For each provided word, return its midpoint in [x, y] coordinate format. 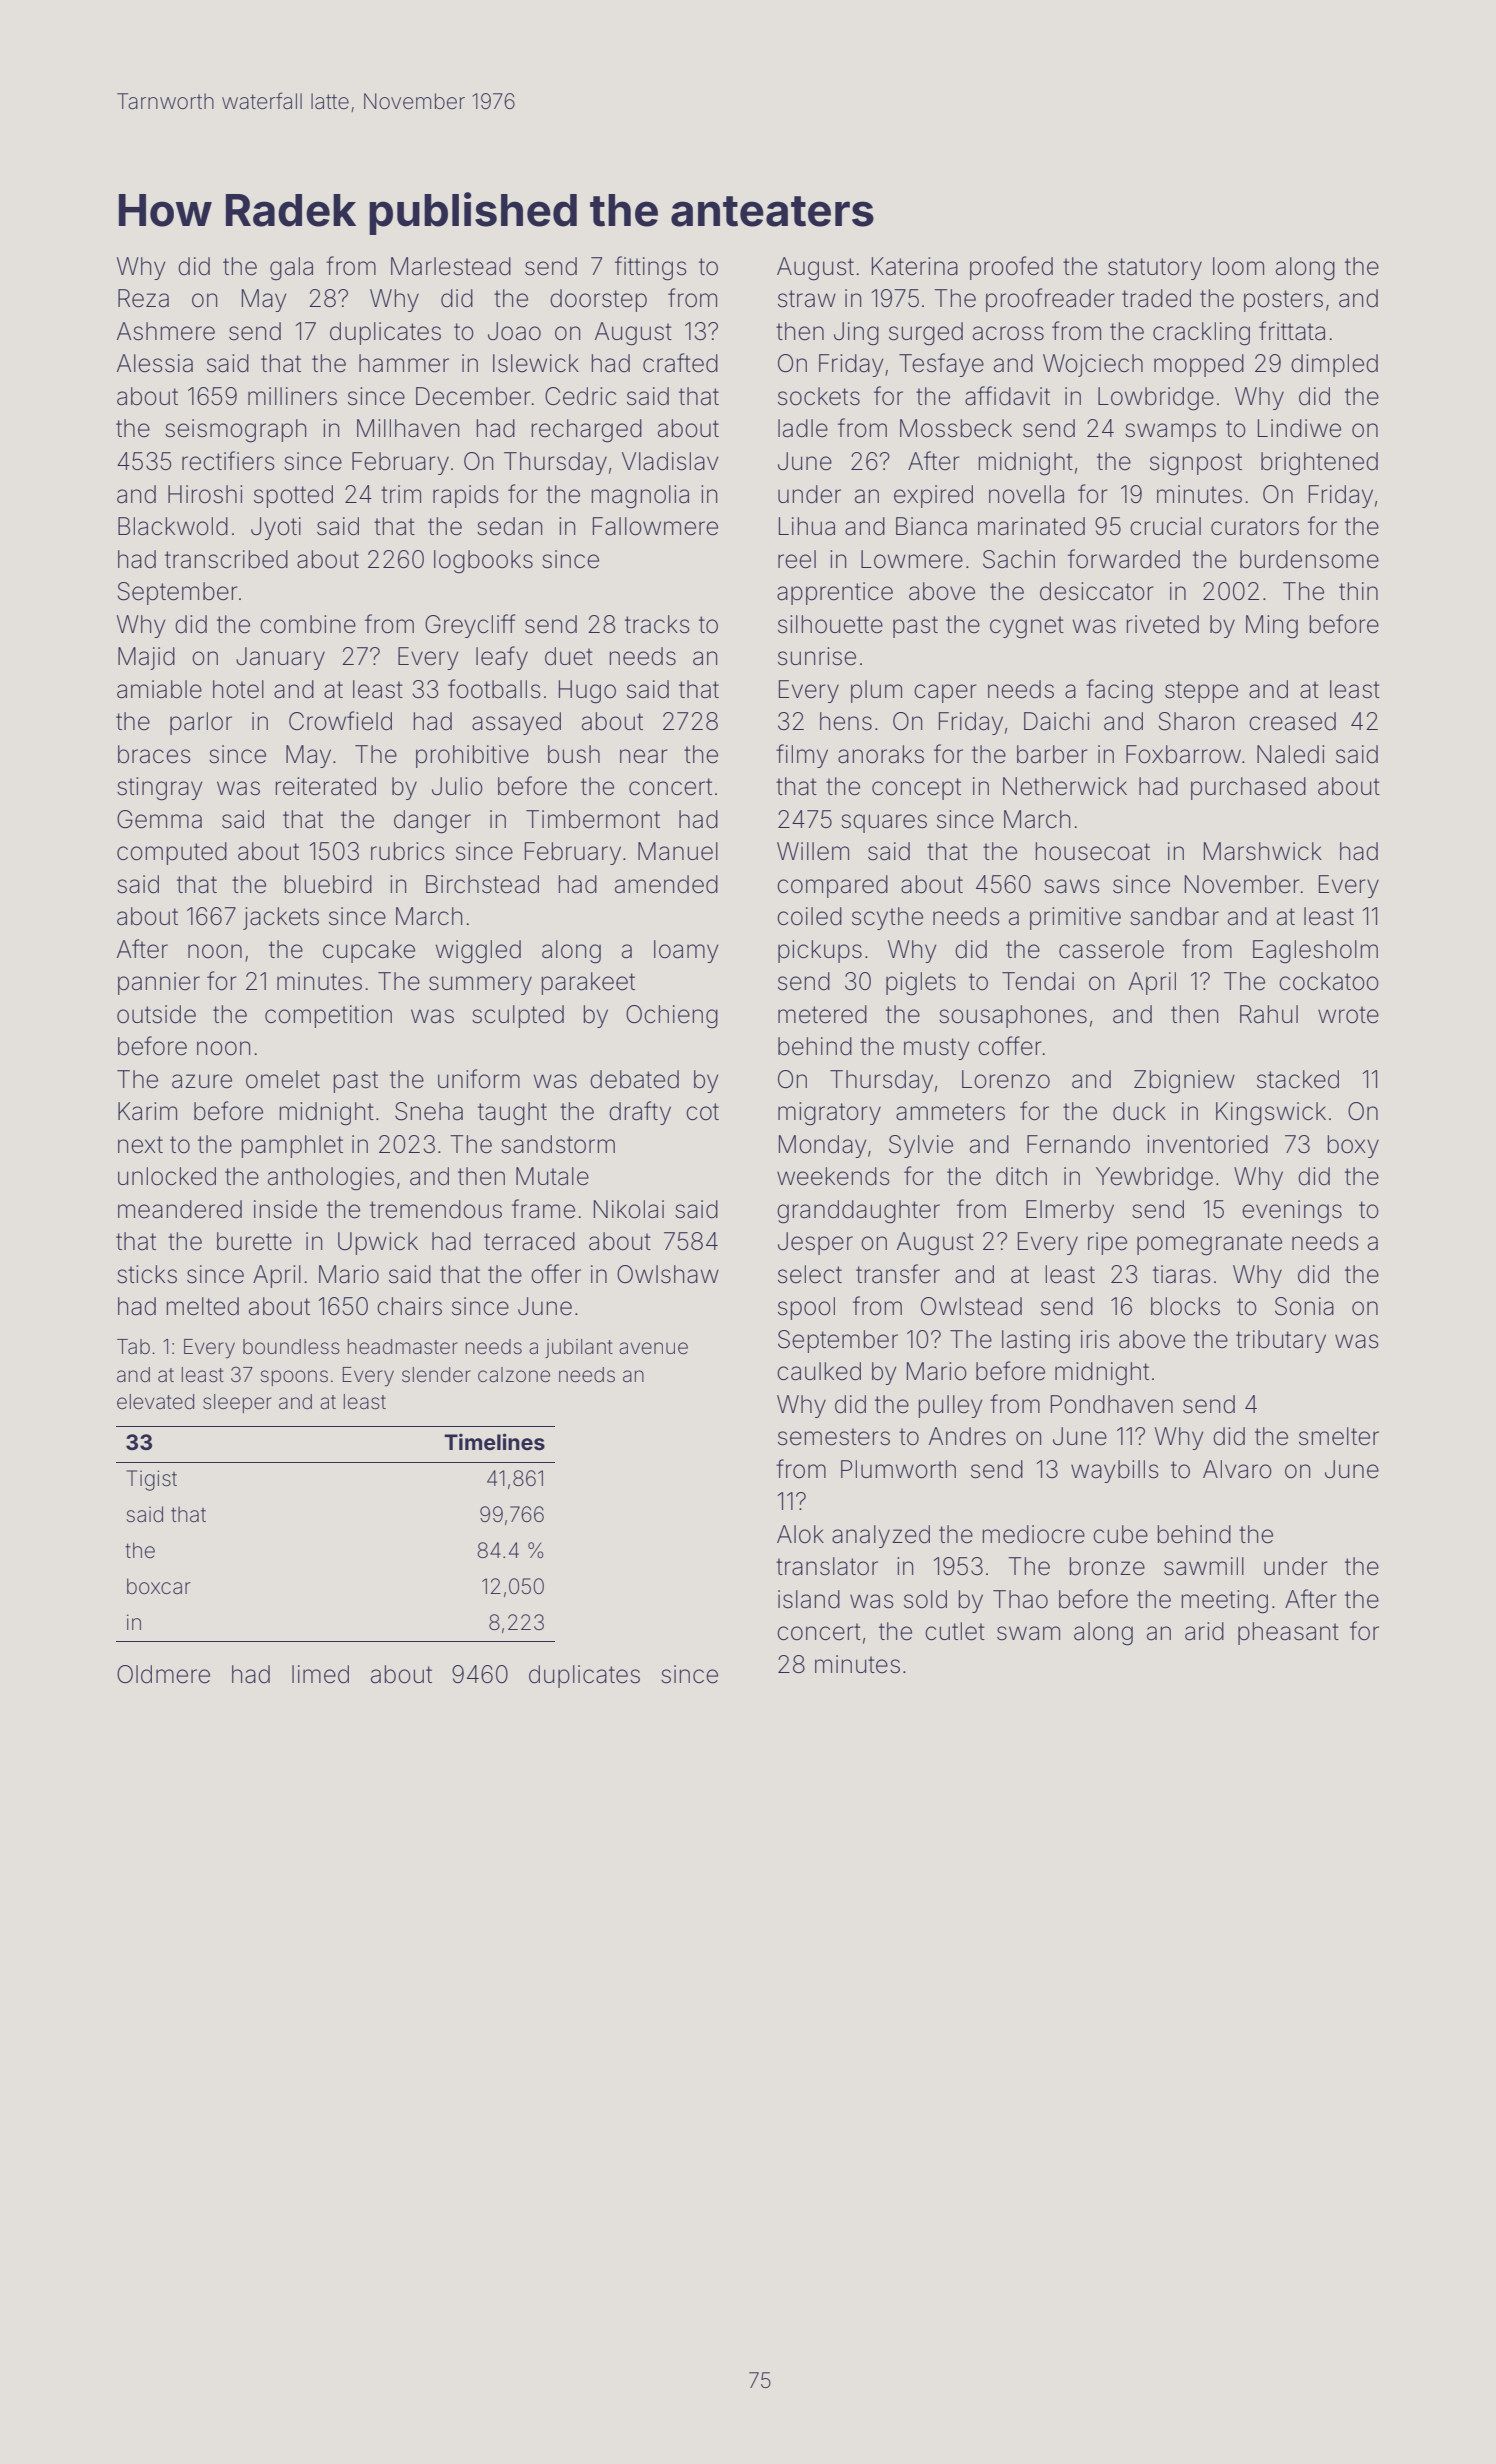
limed [320, 1674]
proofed [1011, 268]
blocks [1185, 1306]
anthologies [331, 1179]
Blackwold [173, 526]
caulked [819, 1371]
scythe [887, 918]
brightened [1319, 464]
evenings [1292, 1212]
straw [807, 299]
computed [172, 853]
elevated [155, 1402]
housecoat [1093, 851]
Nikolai [629, 1209]
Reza [143, 298]
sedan [509, 526]
